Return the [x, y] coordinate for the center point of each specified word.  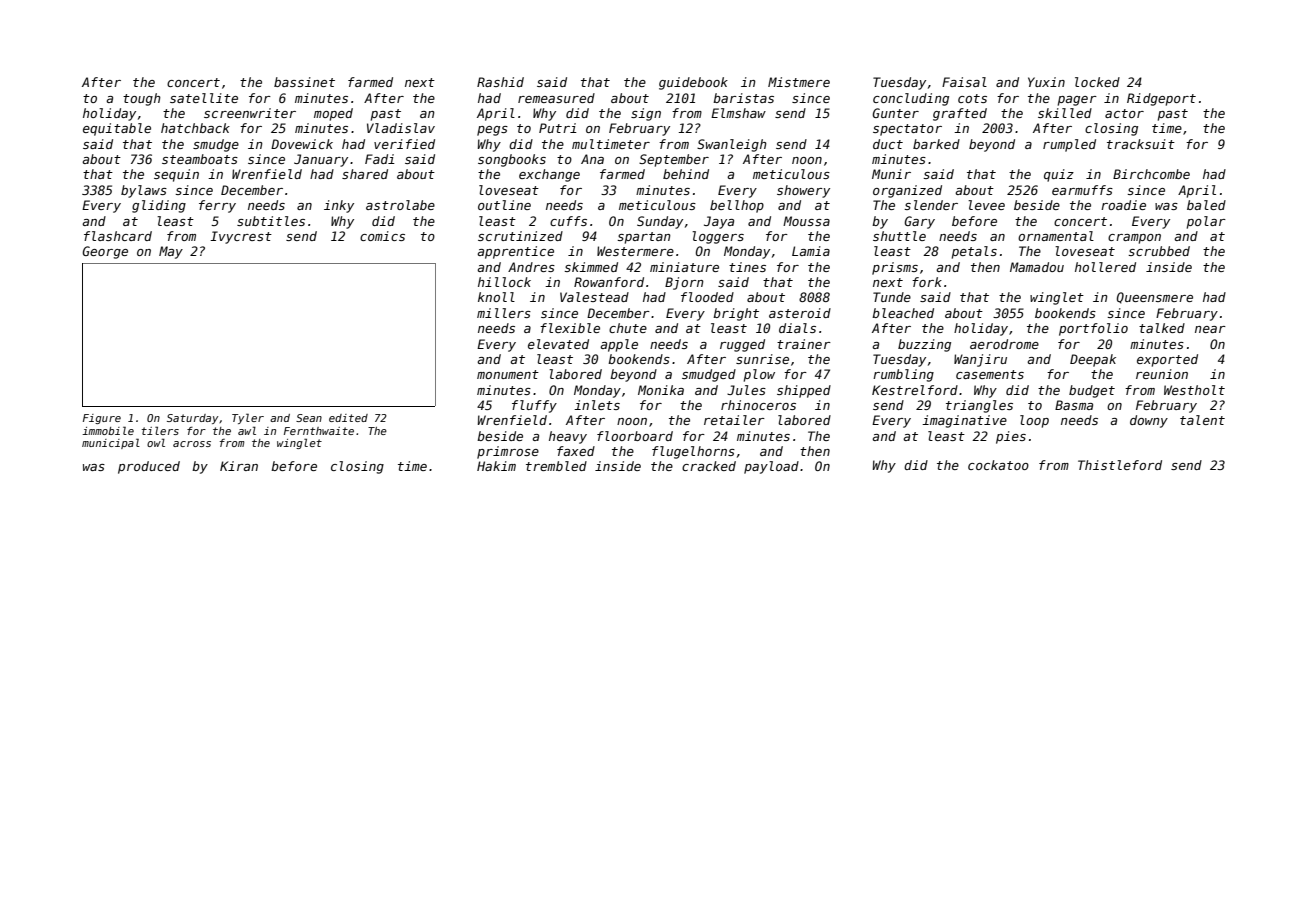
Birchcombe [1151, 174]
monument [508, 374]
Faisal [964, 82]
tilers [160, 430]
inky [339, 206]
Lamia [811, 251]
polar [1206, 222]
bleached [903, 313]
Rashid [500, 82]
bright [736, 314]
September [674, 160]
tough [142, 99]
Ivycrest [241, 237]
